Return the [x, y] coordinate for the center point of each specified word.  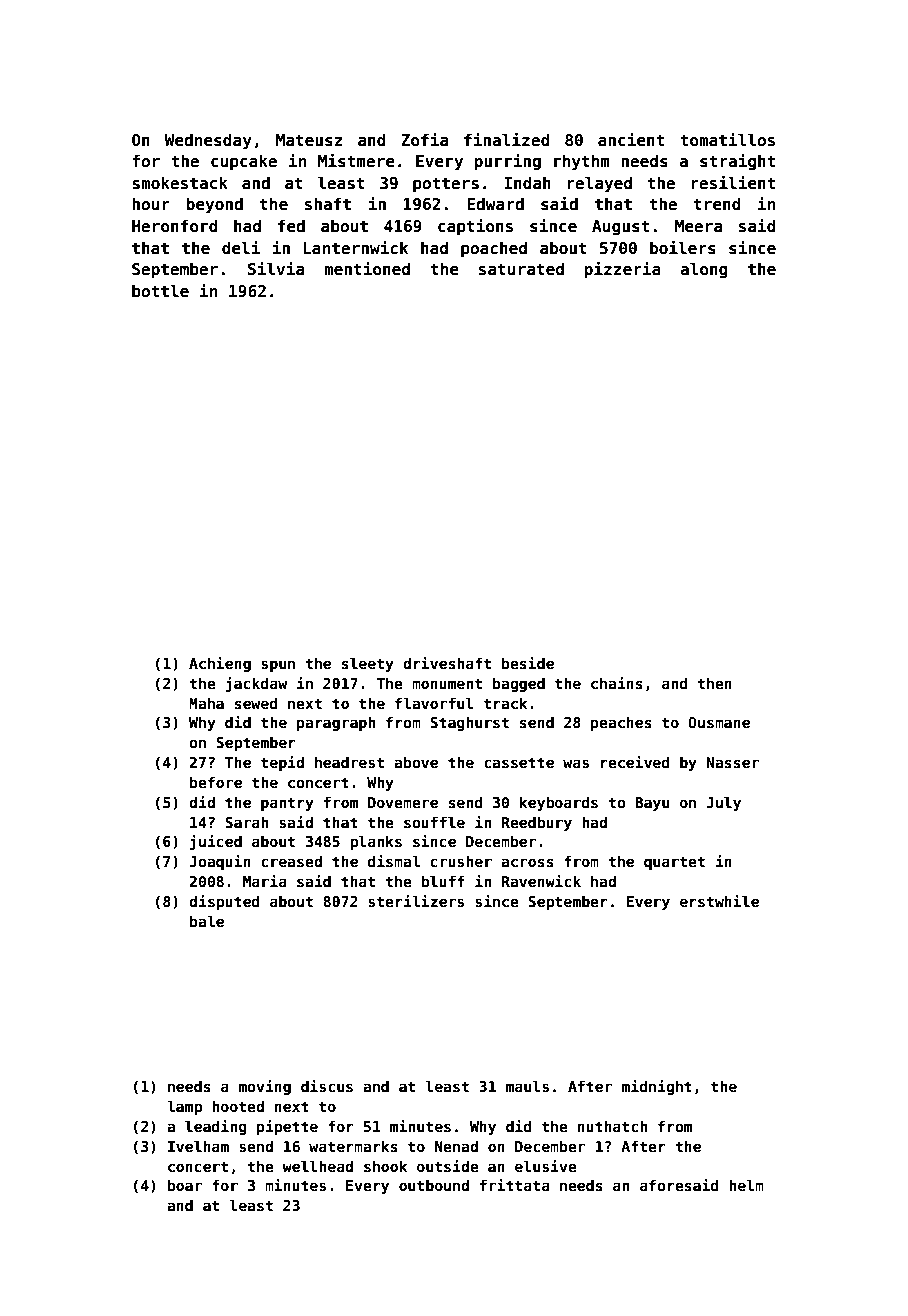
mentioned [367, 268]
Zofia [424, 139]
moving [265, 1087]
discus [327, 1086]
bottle [160, 290]
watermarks [353, 1146]
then [714, 683]
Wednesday [208, 141]
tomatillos [727, 140]
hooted [238, 1106]
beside [528, 663]
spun [278, 666]
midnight [657, 1087]
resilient [733, 183]
